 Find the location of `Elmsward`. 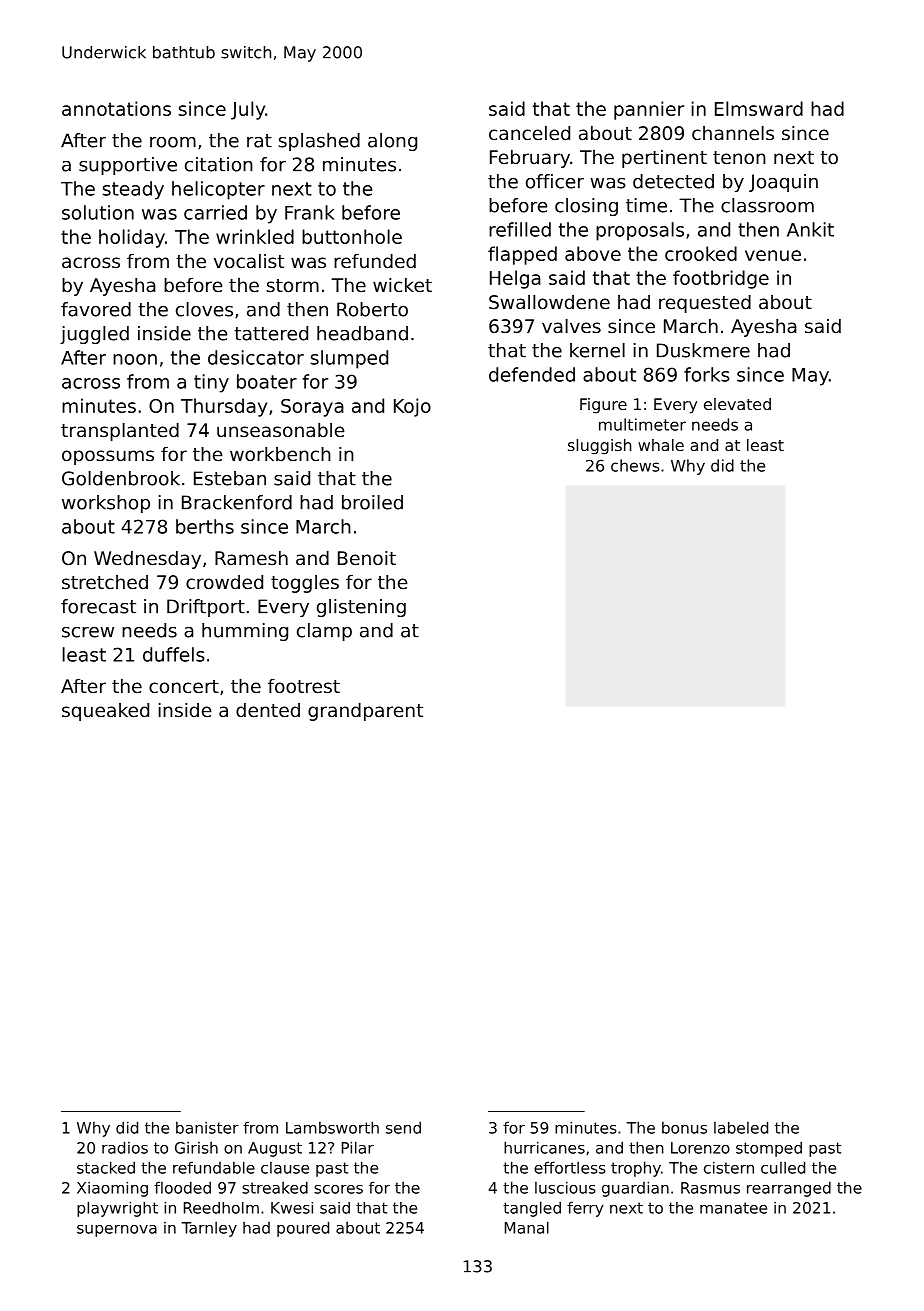

Elmsward is located at coordinates (759, 108).
